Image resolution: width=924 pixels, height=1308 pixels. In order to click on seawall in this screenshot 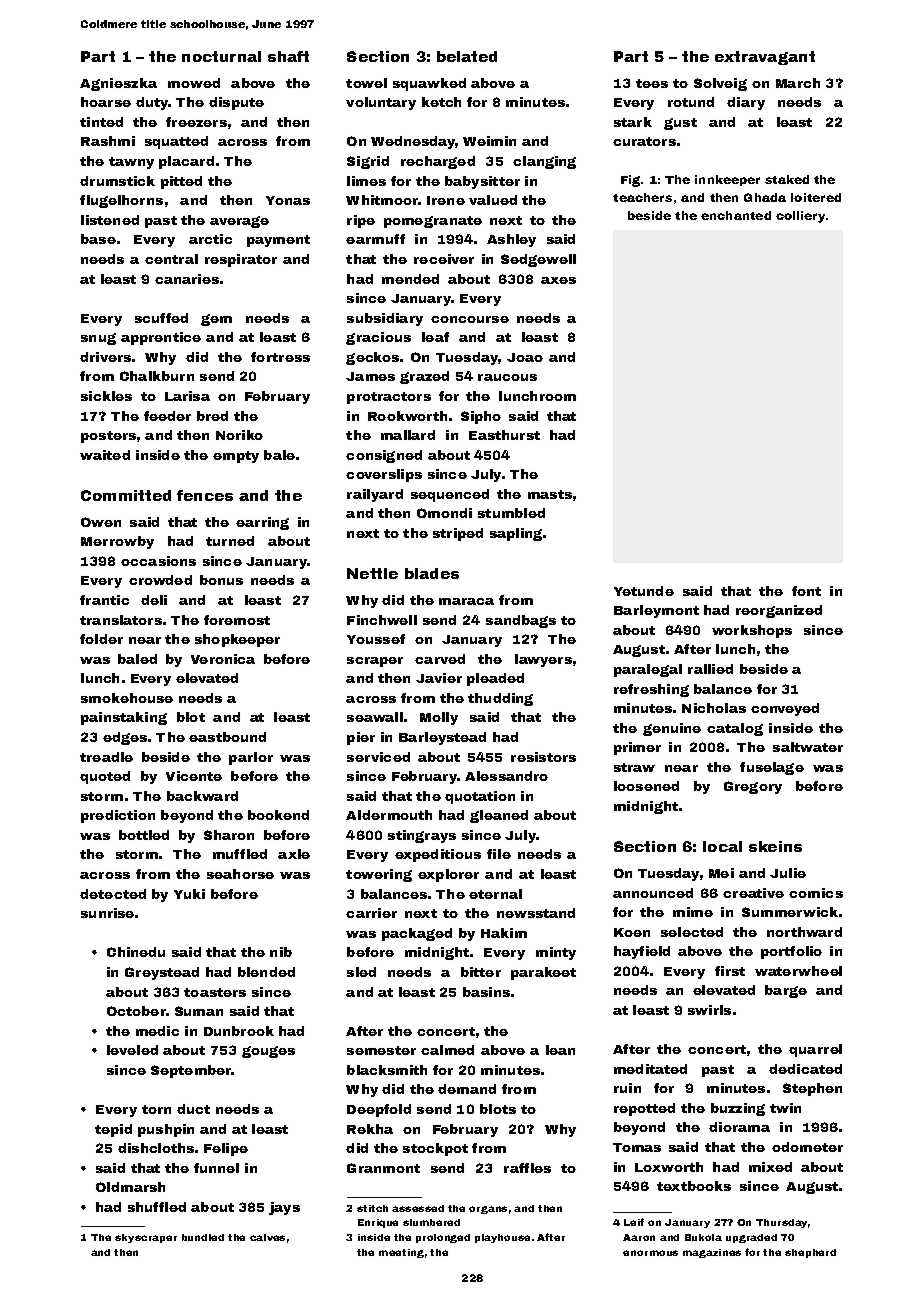, I will do `click(375, 717)`.
